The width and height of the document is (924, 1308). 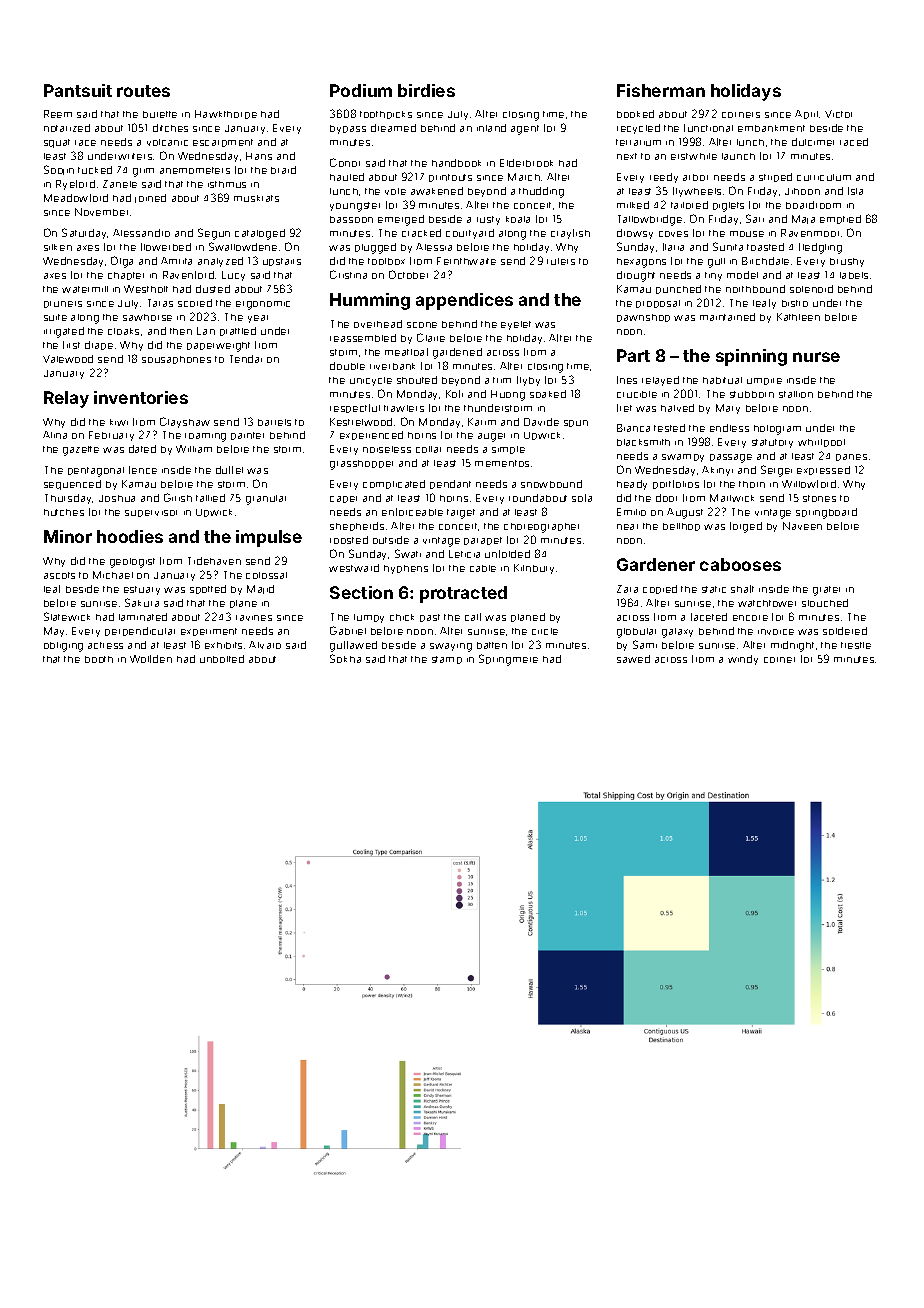 What do you see at coordinates (345, 658) in the document?
I see `Sokha` at bounding box center [345, 658].
